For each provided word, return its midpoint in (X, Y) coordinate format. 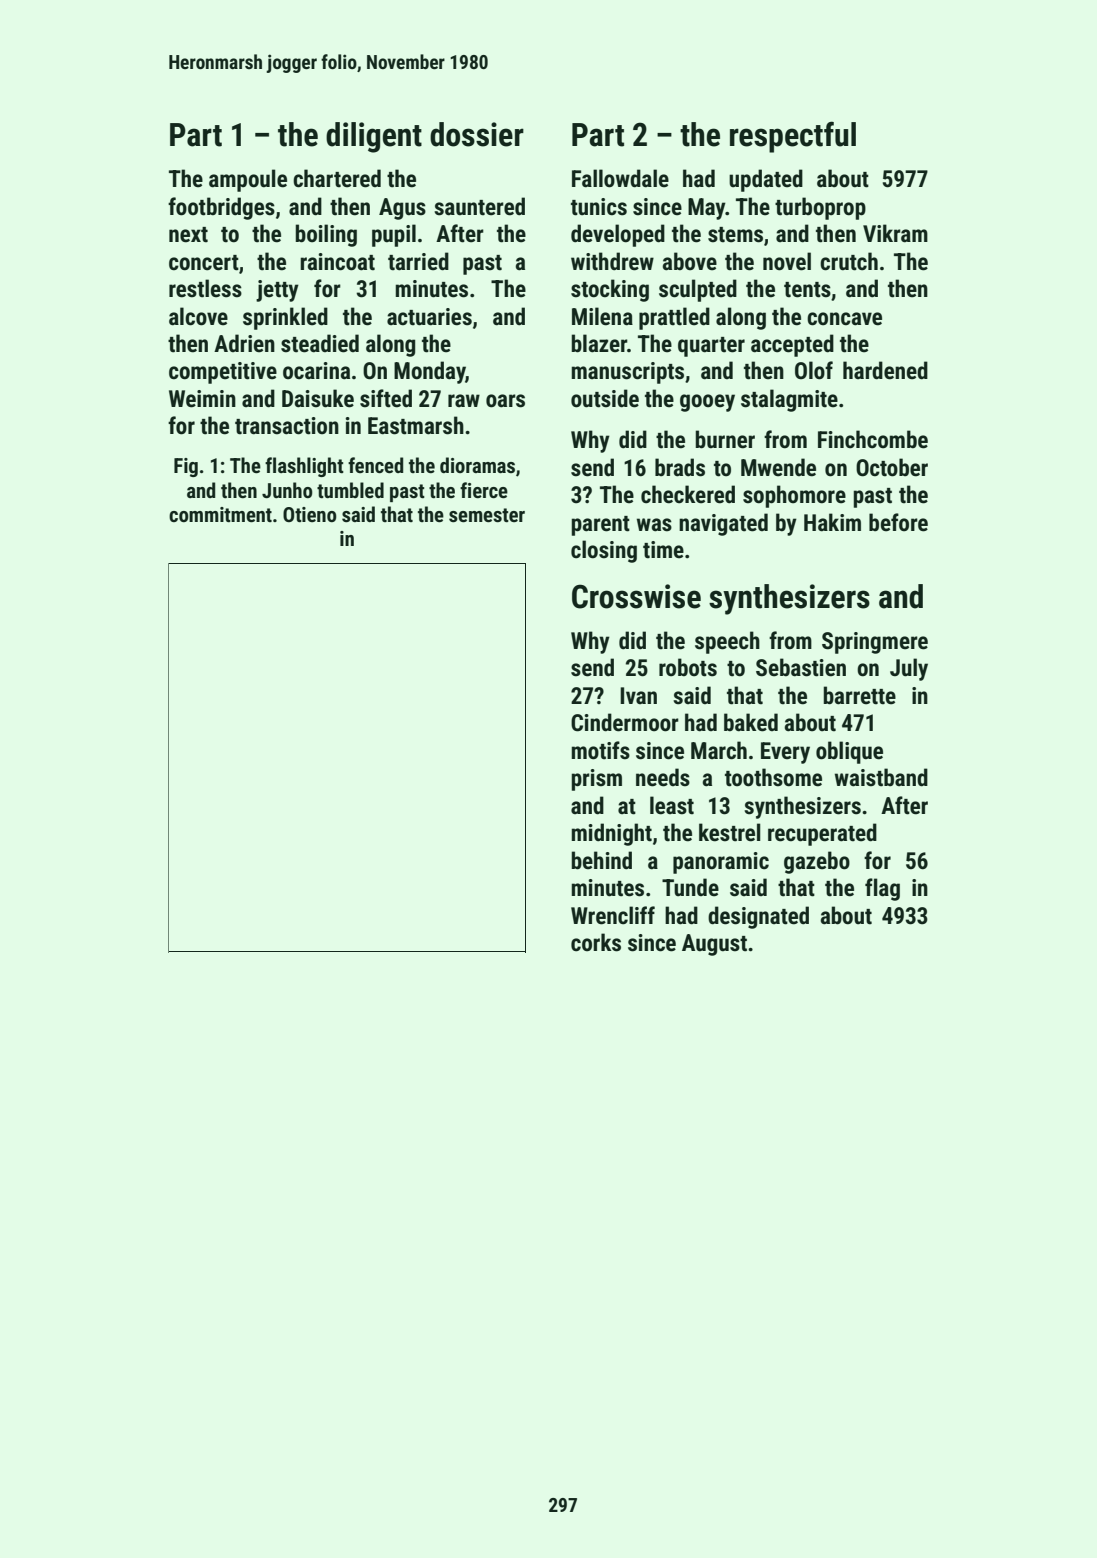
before (898, 522)
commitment (220, 514)
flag (882, 889)
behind (601, 860)
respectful (793, 137)
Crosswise (636, 596)
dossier (477, 134)
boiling (326, 235)
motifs (600, 750)
